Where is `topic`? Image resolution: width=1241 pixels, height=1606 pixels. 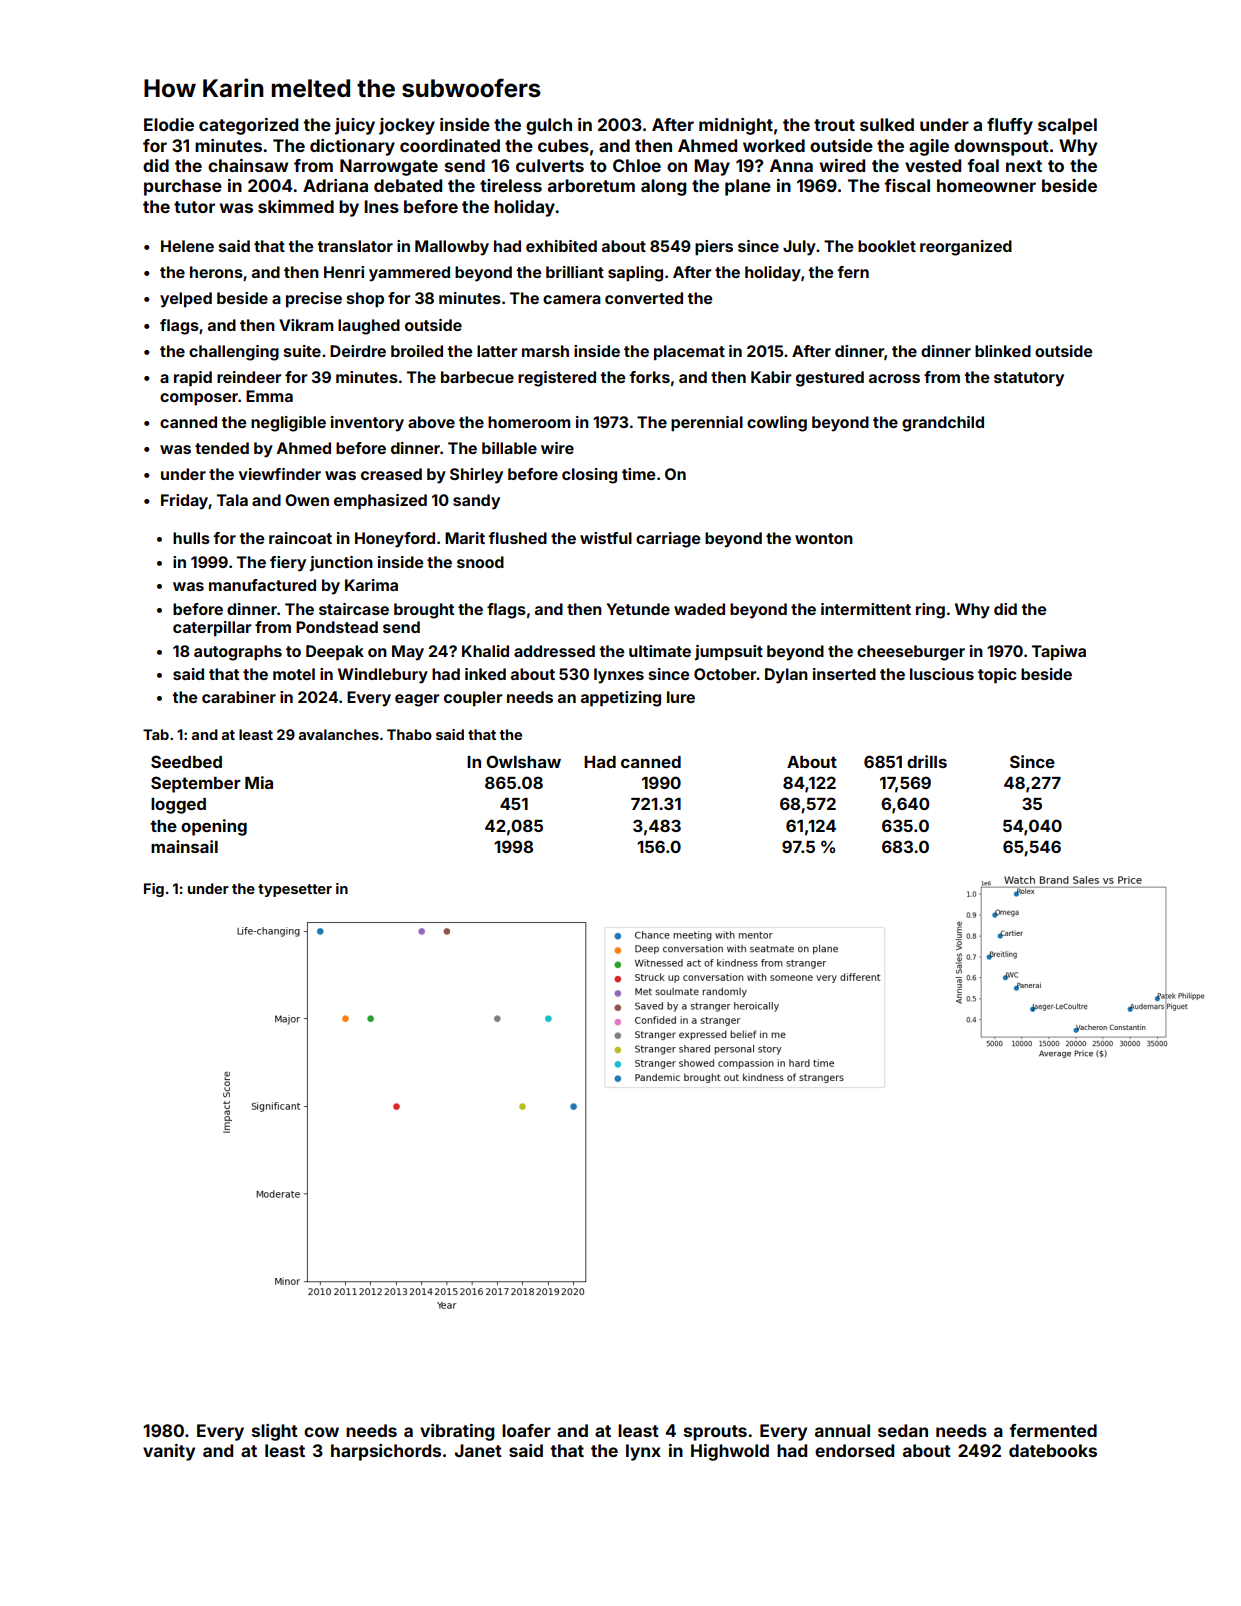 topic is located at coordinates (997, 676).
